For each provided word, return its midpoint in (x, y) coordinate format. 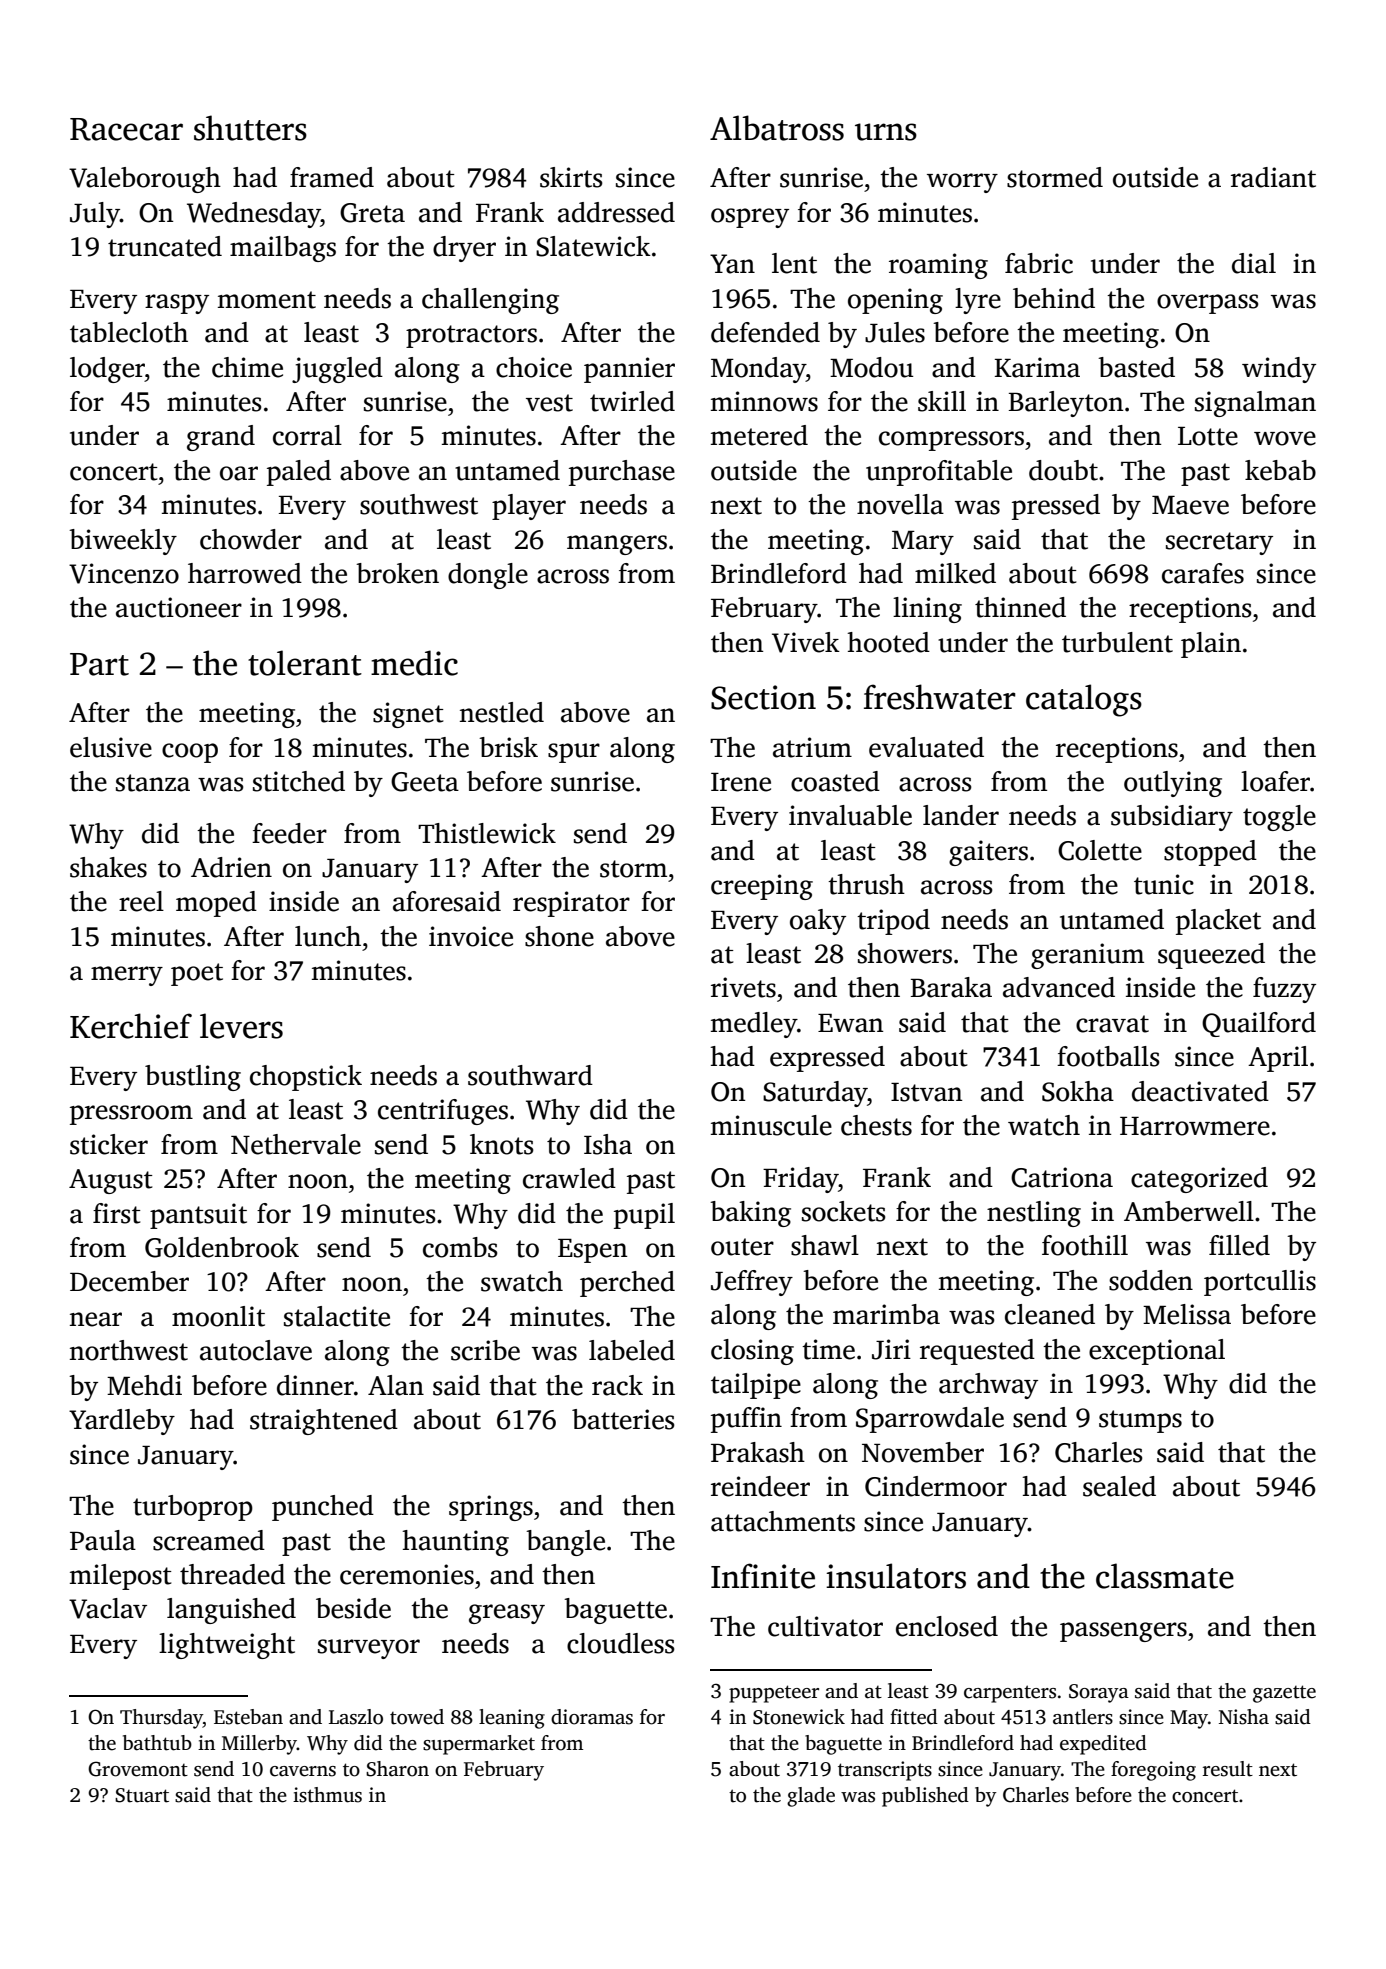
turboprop (193, 1508)
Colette (1100, 850)
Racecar (126, 129)
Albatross (777, 128)
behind (1054, 298)
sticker (109, 1144)
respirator (571, 904)
